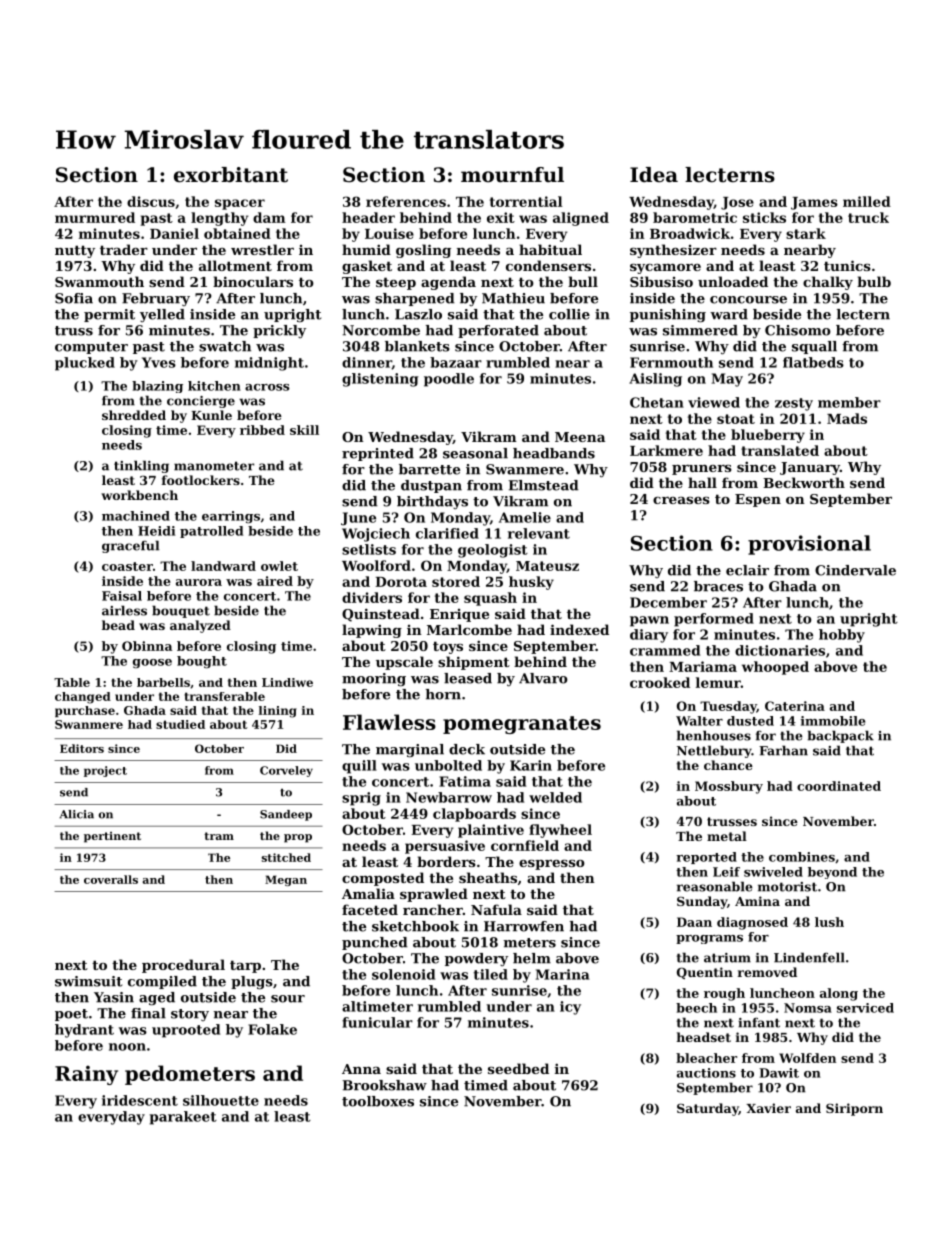 This page has width=952, height=1233. I want to click on exorbitant, so click(231, 175).
